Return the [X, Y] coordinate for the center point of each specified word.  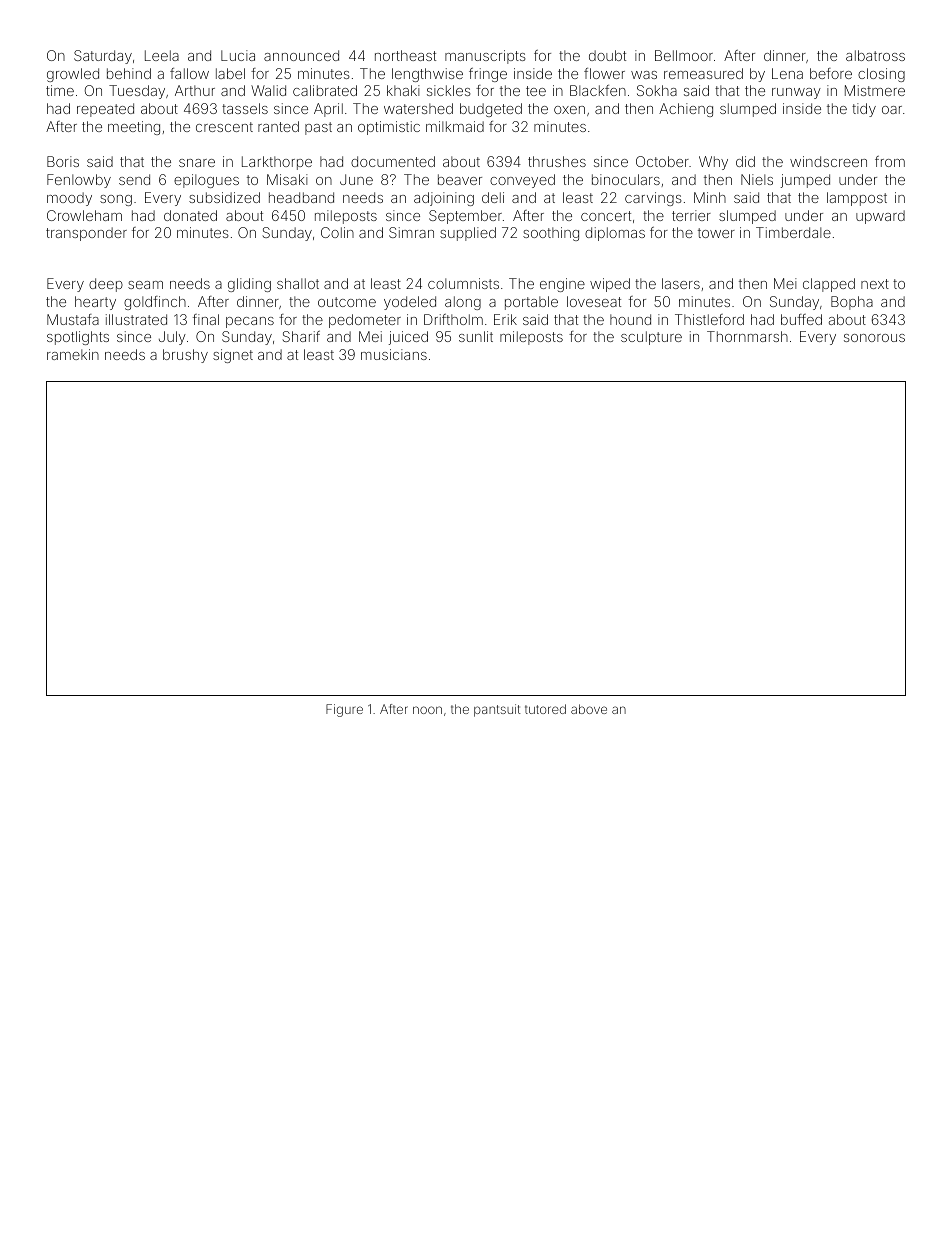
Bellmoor [684, 55]
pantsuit [497, 710]
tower [716, 233]
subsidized [224, 197]
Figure [344, 710]
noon [427, 710]
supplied [468, 234]
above [589, 709]
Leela [162, 55]
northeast [405, 55]
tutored [545, 709]
